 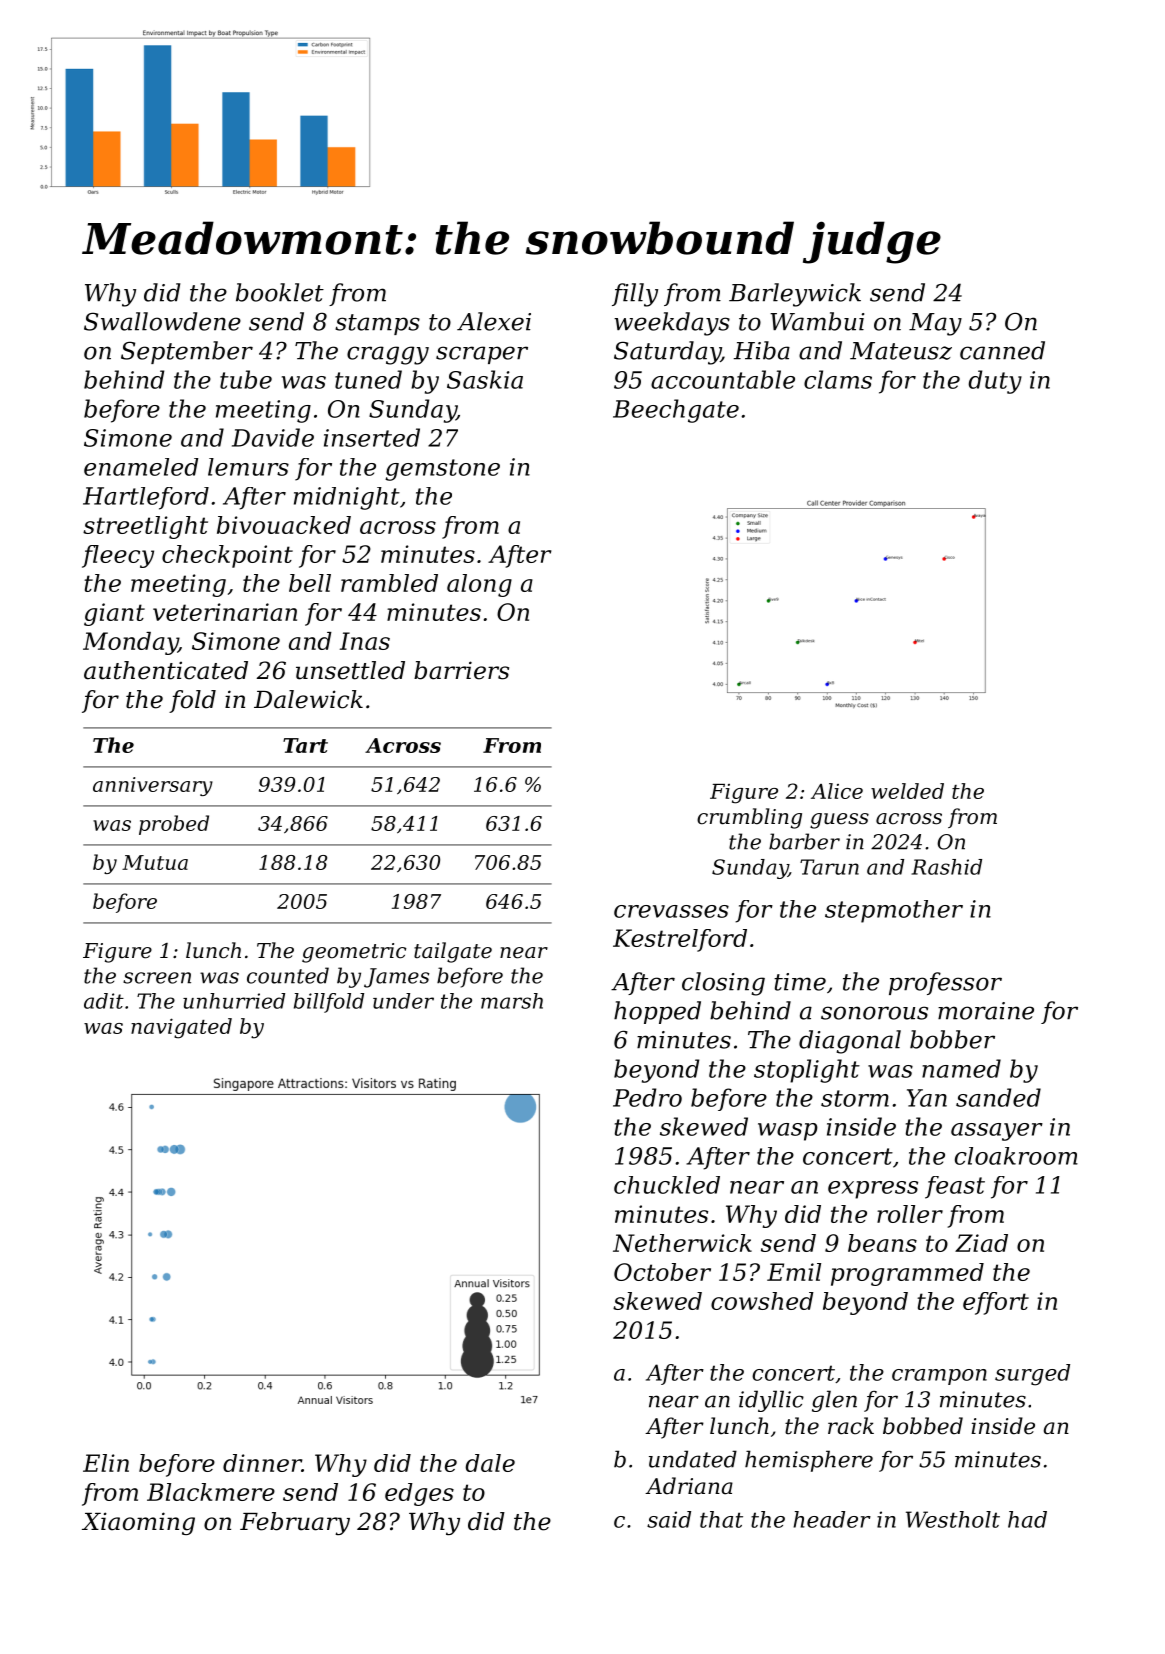 I want to click on Blackmere, so click(x=211, y=1492).
